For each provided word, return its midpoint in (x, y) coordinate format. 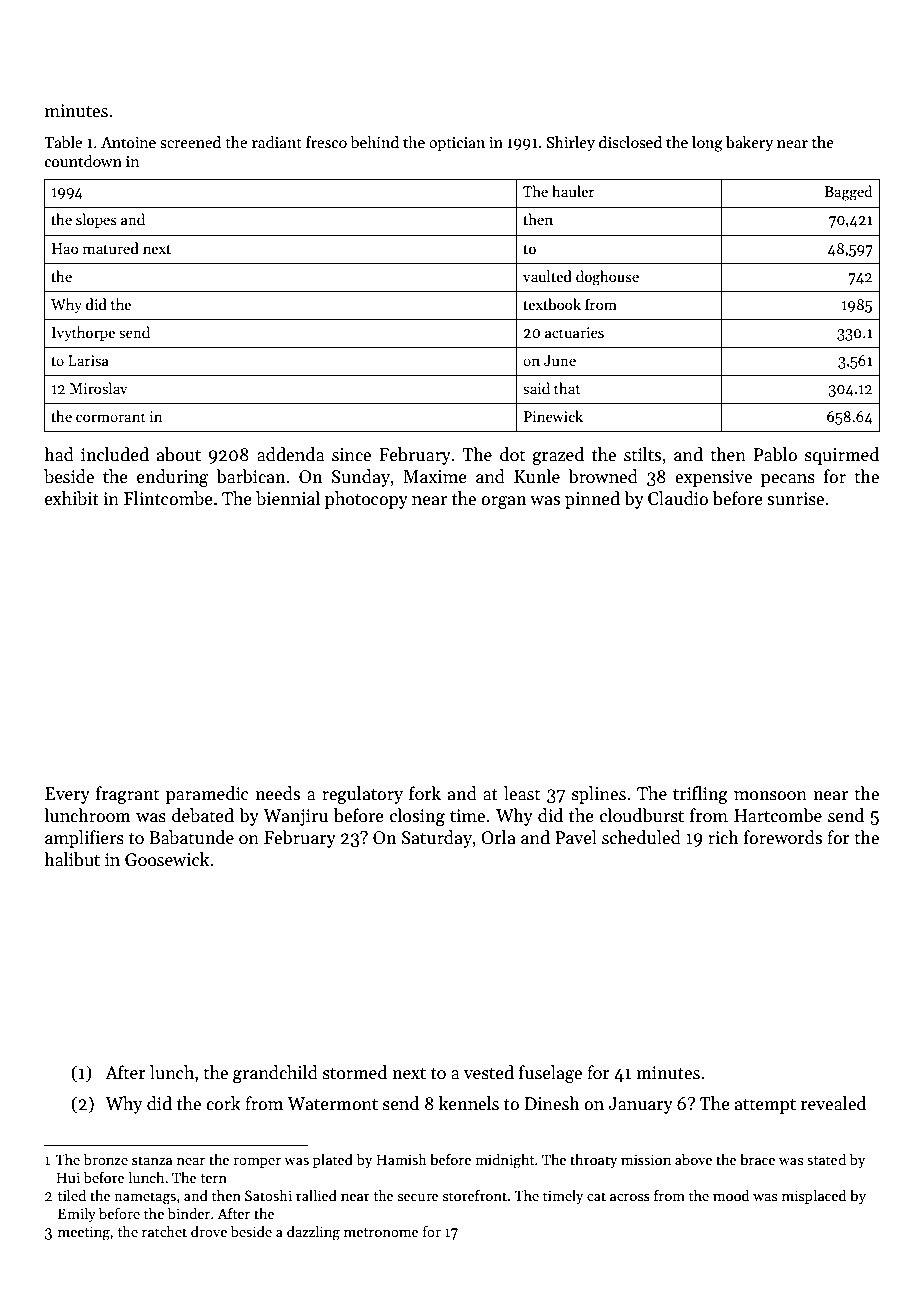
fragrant (127, 795)
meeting (84, 1233)
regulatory (362, 795)
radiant (277, 142)
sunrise (795, 499)
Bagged (848, 193)
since (351, 455)
